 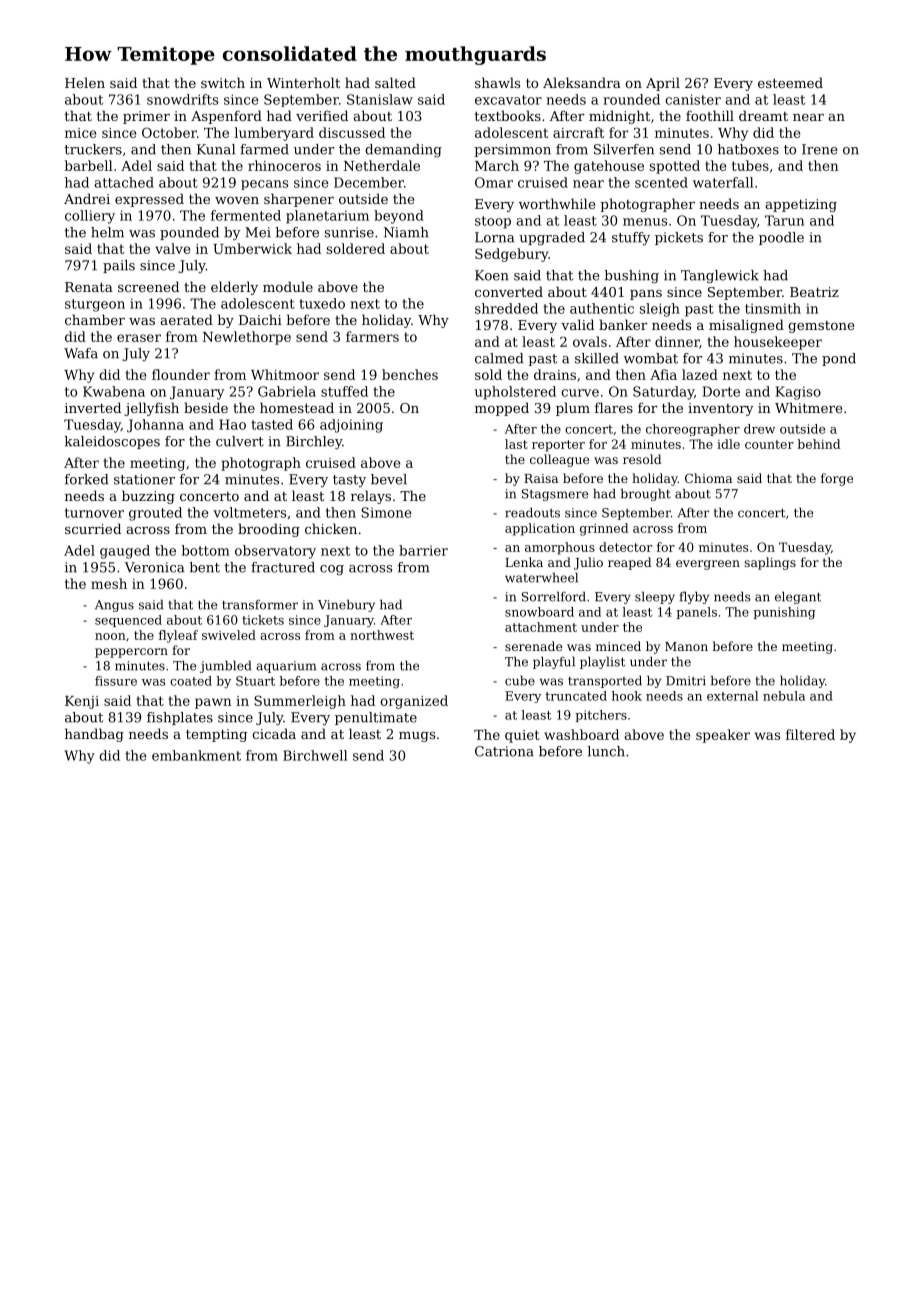 What do you see at coordinates (798, 597) in the screenshot?
I see `elegant` at bounding box center [798, 597].
